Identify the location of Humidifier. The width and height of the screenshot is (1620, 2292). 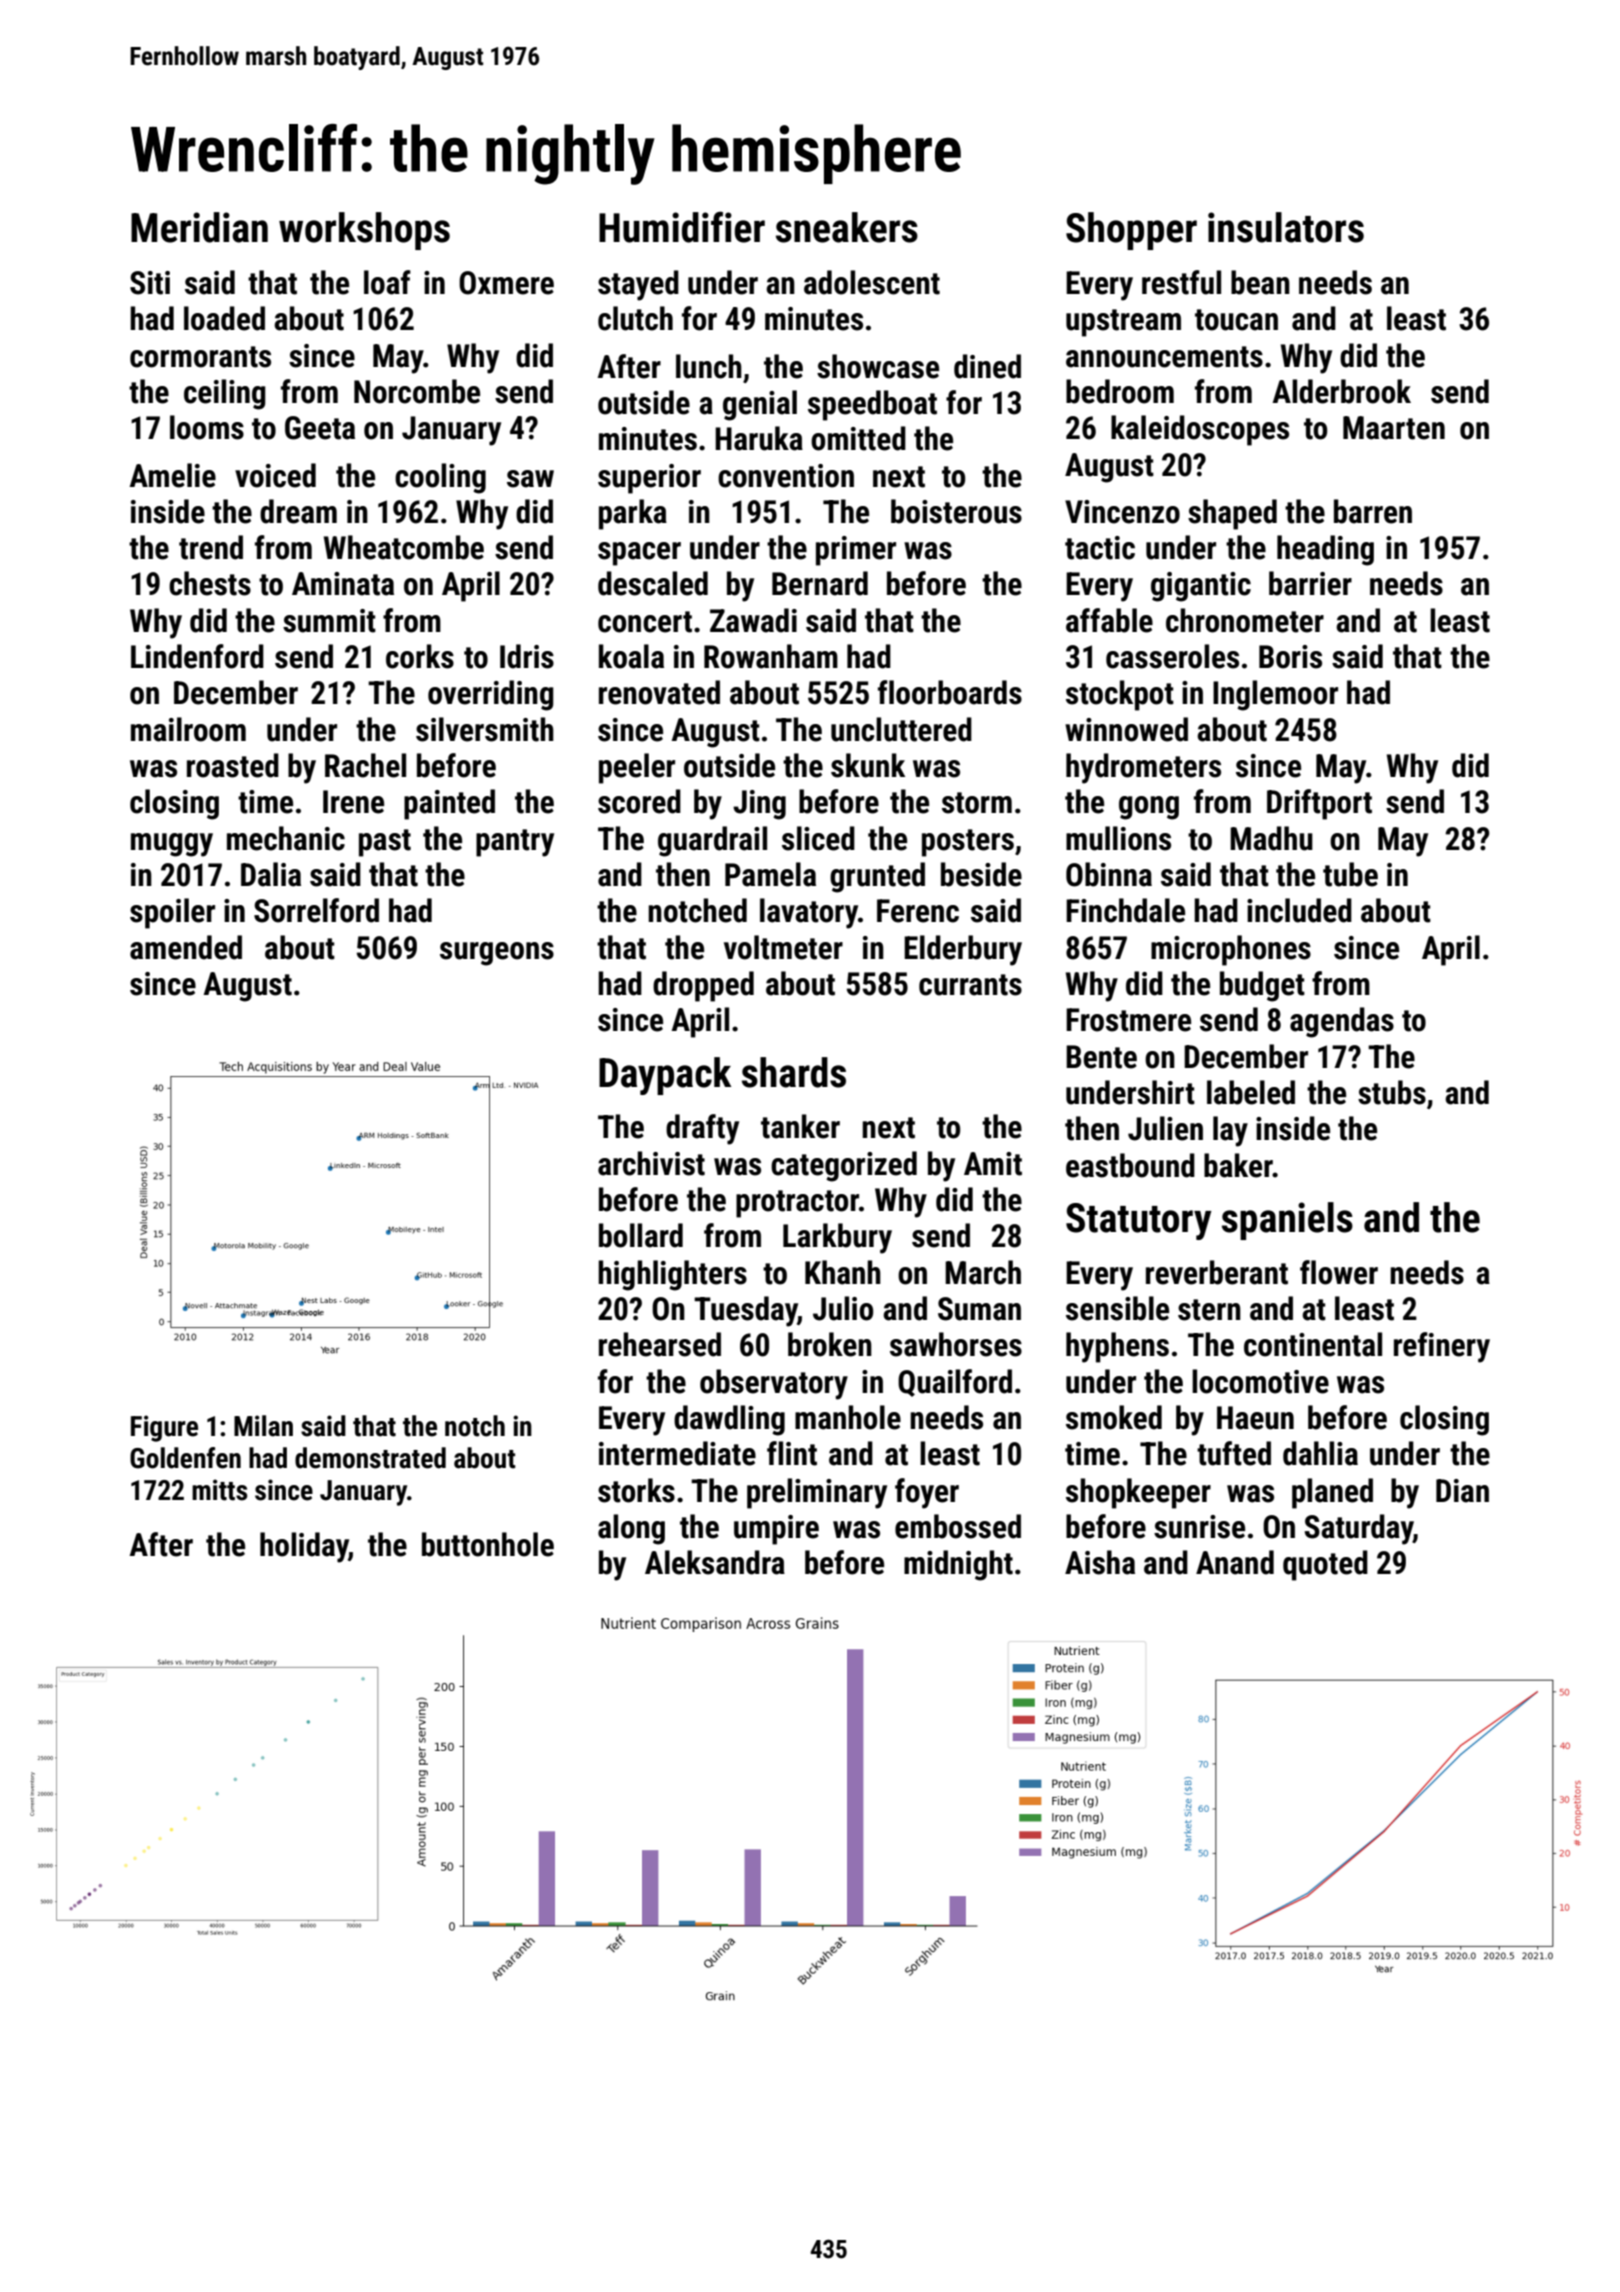
(682, 227).
